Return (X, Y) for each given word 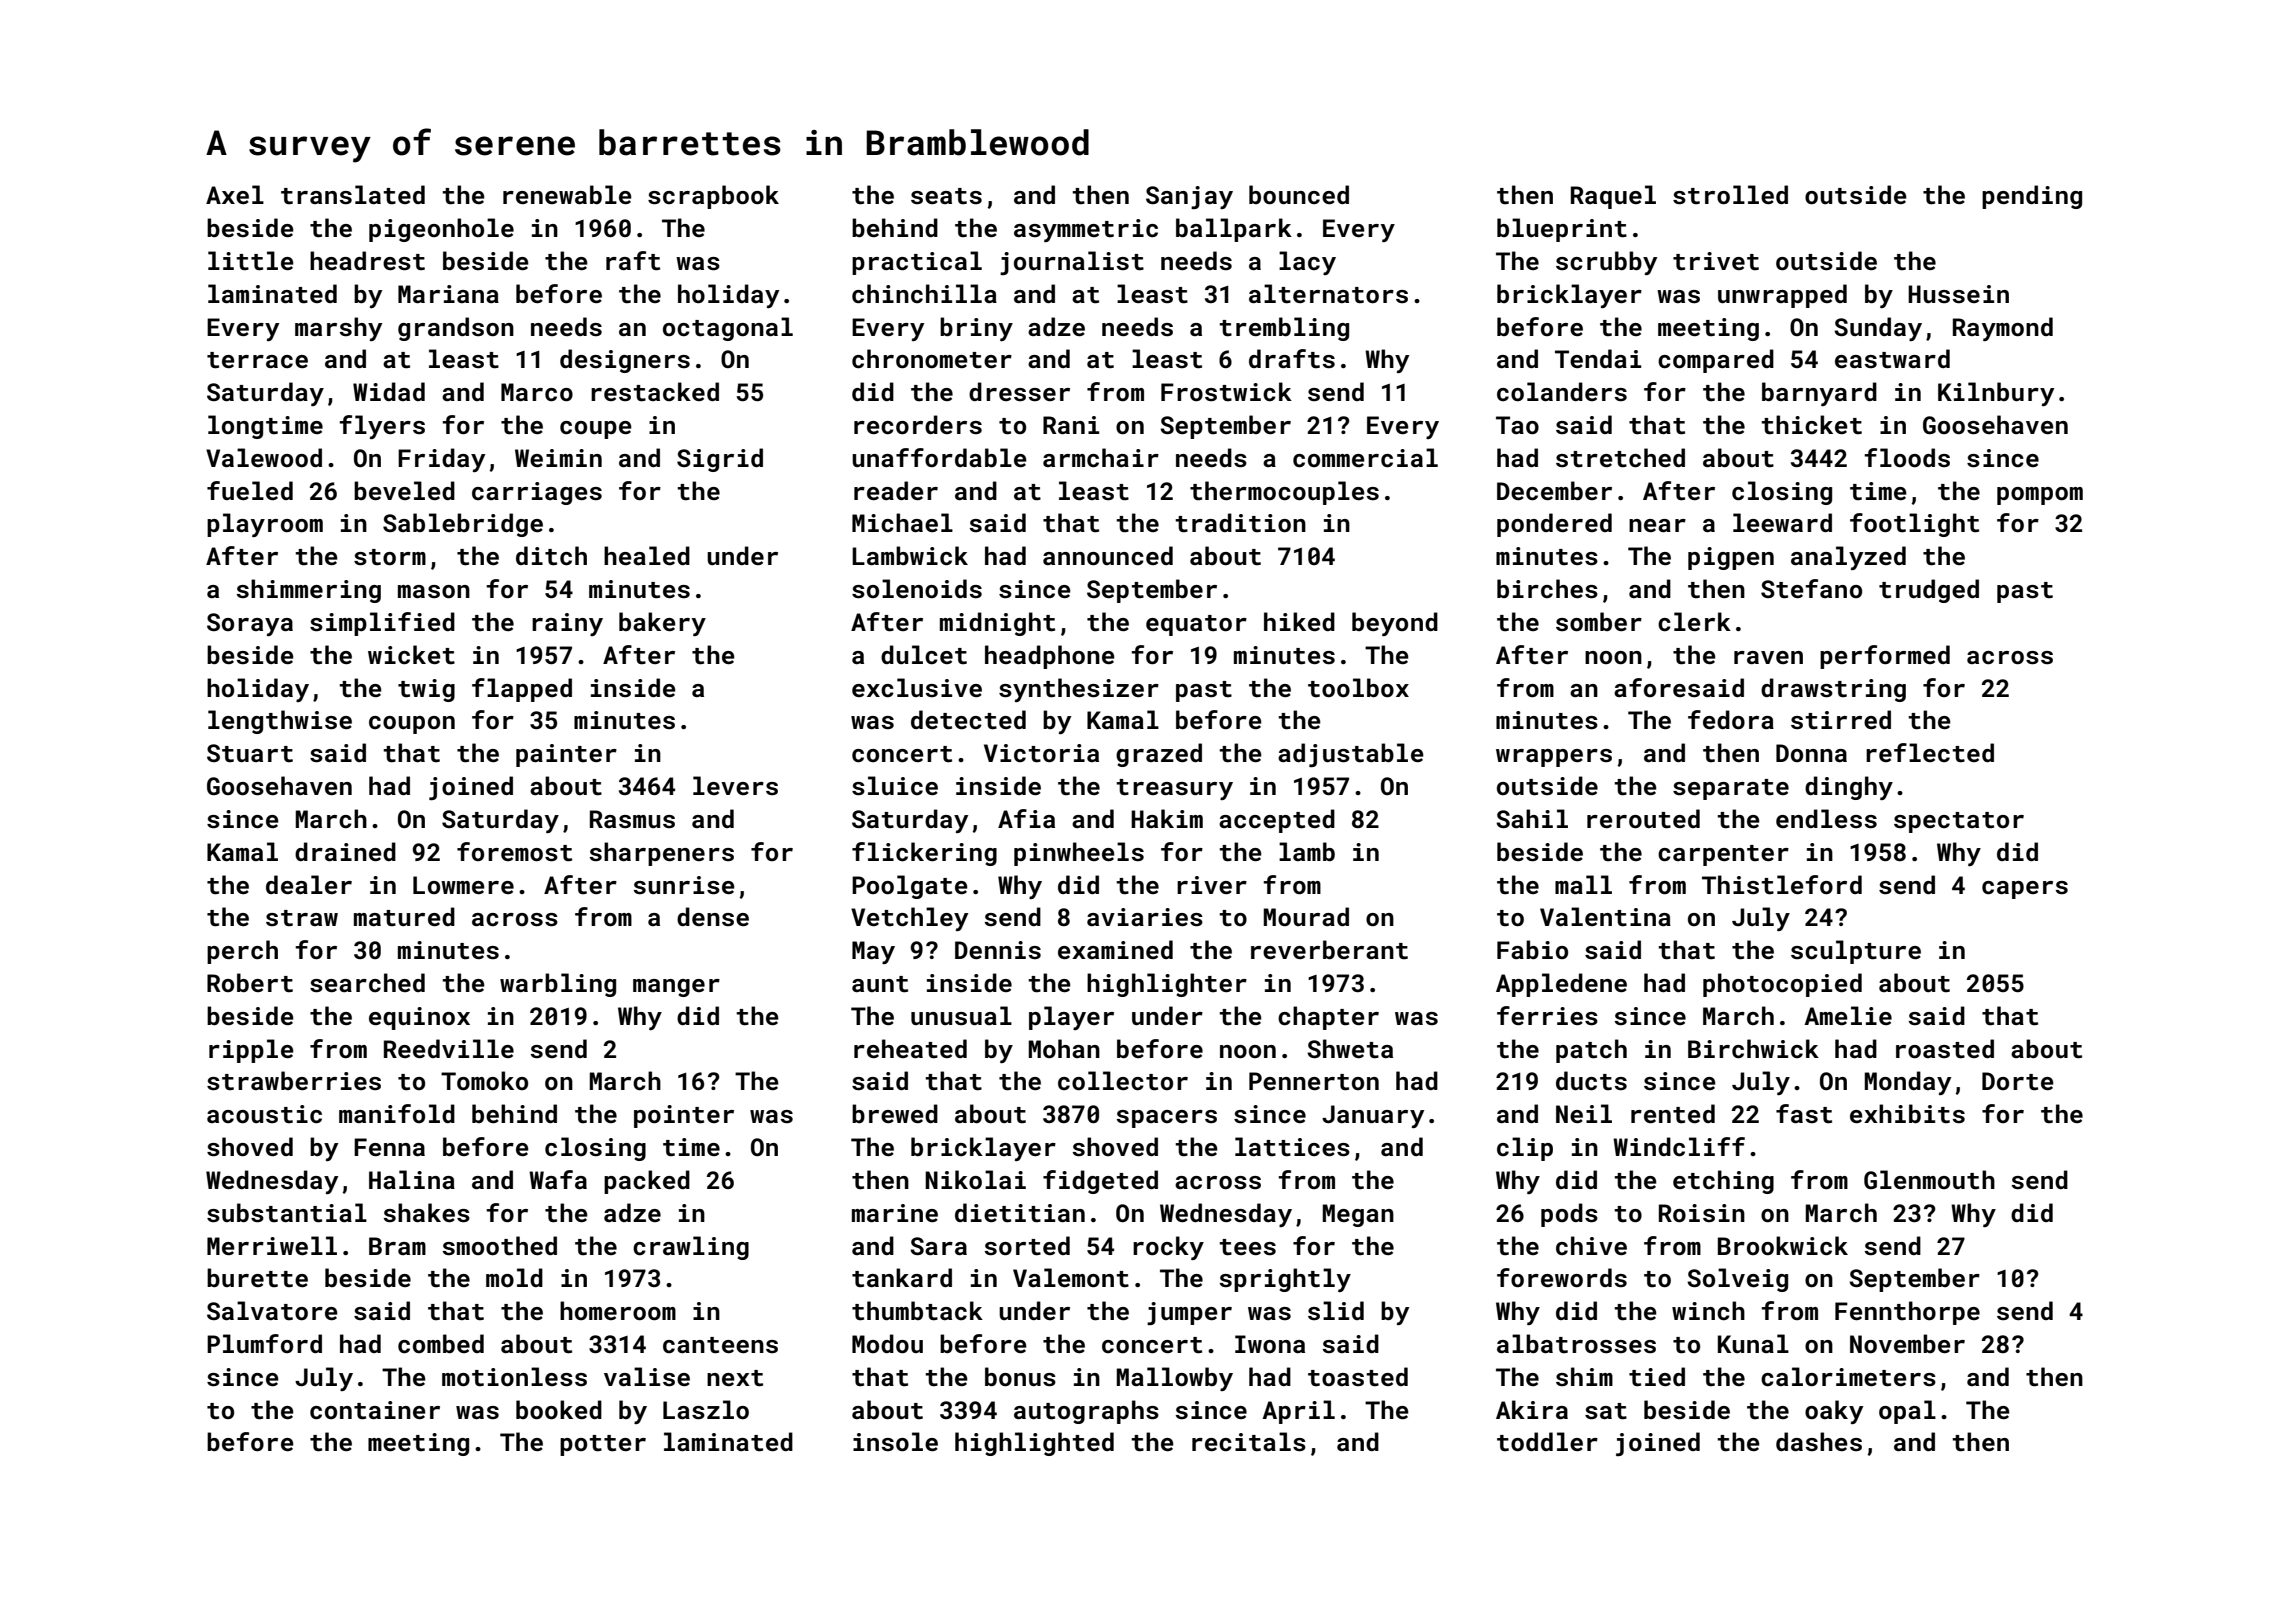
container (375, 1410)
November (1907, 1343)
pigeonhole (441, 230)
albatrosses (1576, 1344)
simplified (382, 624)
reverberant (1329, 949)
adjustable (1351, 755)
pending (2032, 197)
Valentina (1605, 917)
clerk (1694, 622)
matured (404, 917)
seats (946, 196)
